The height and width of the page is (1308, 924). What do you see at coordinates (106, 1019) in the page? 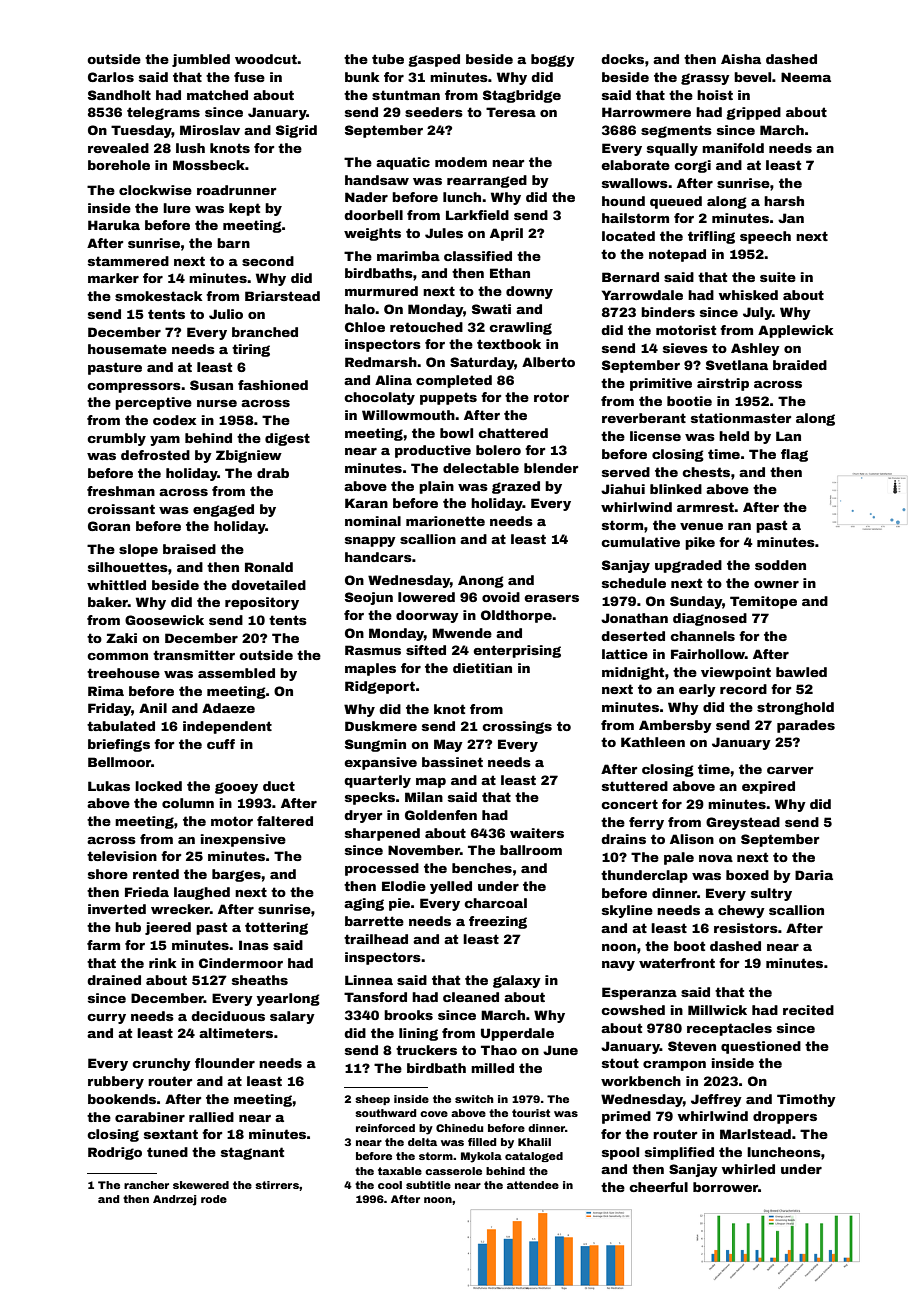
I see `curry` at bounding box center [106, 1019].
